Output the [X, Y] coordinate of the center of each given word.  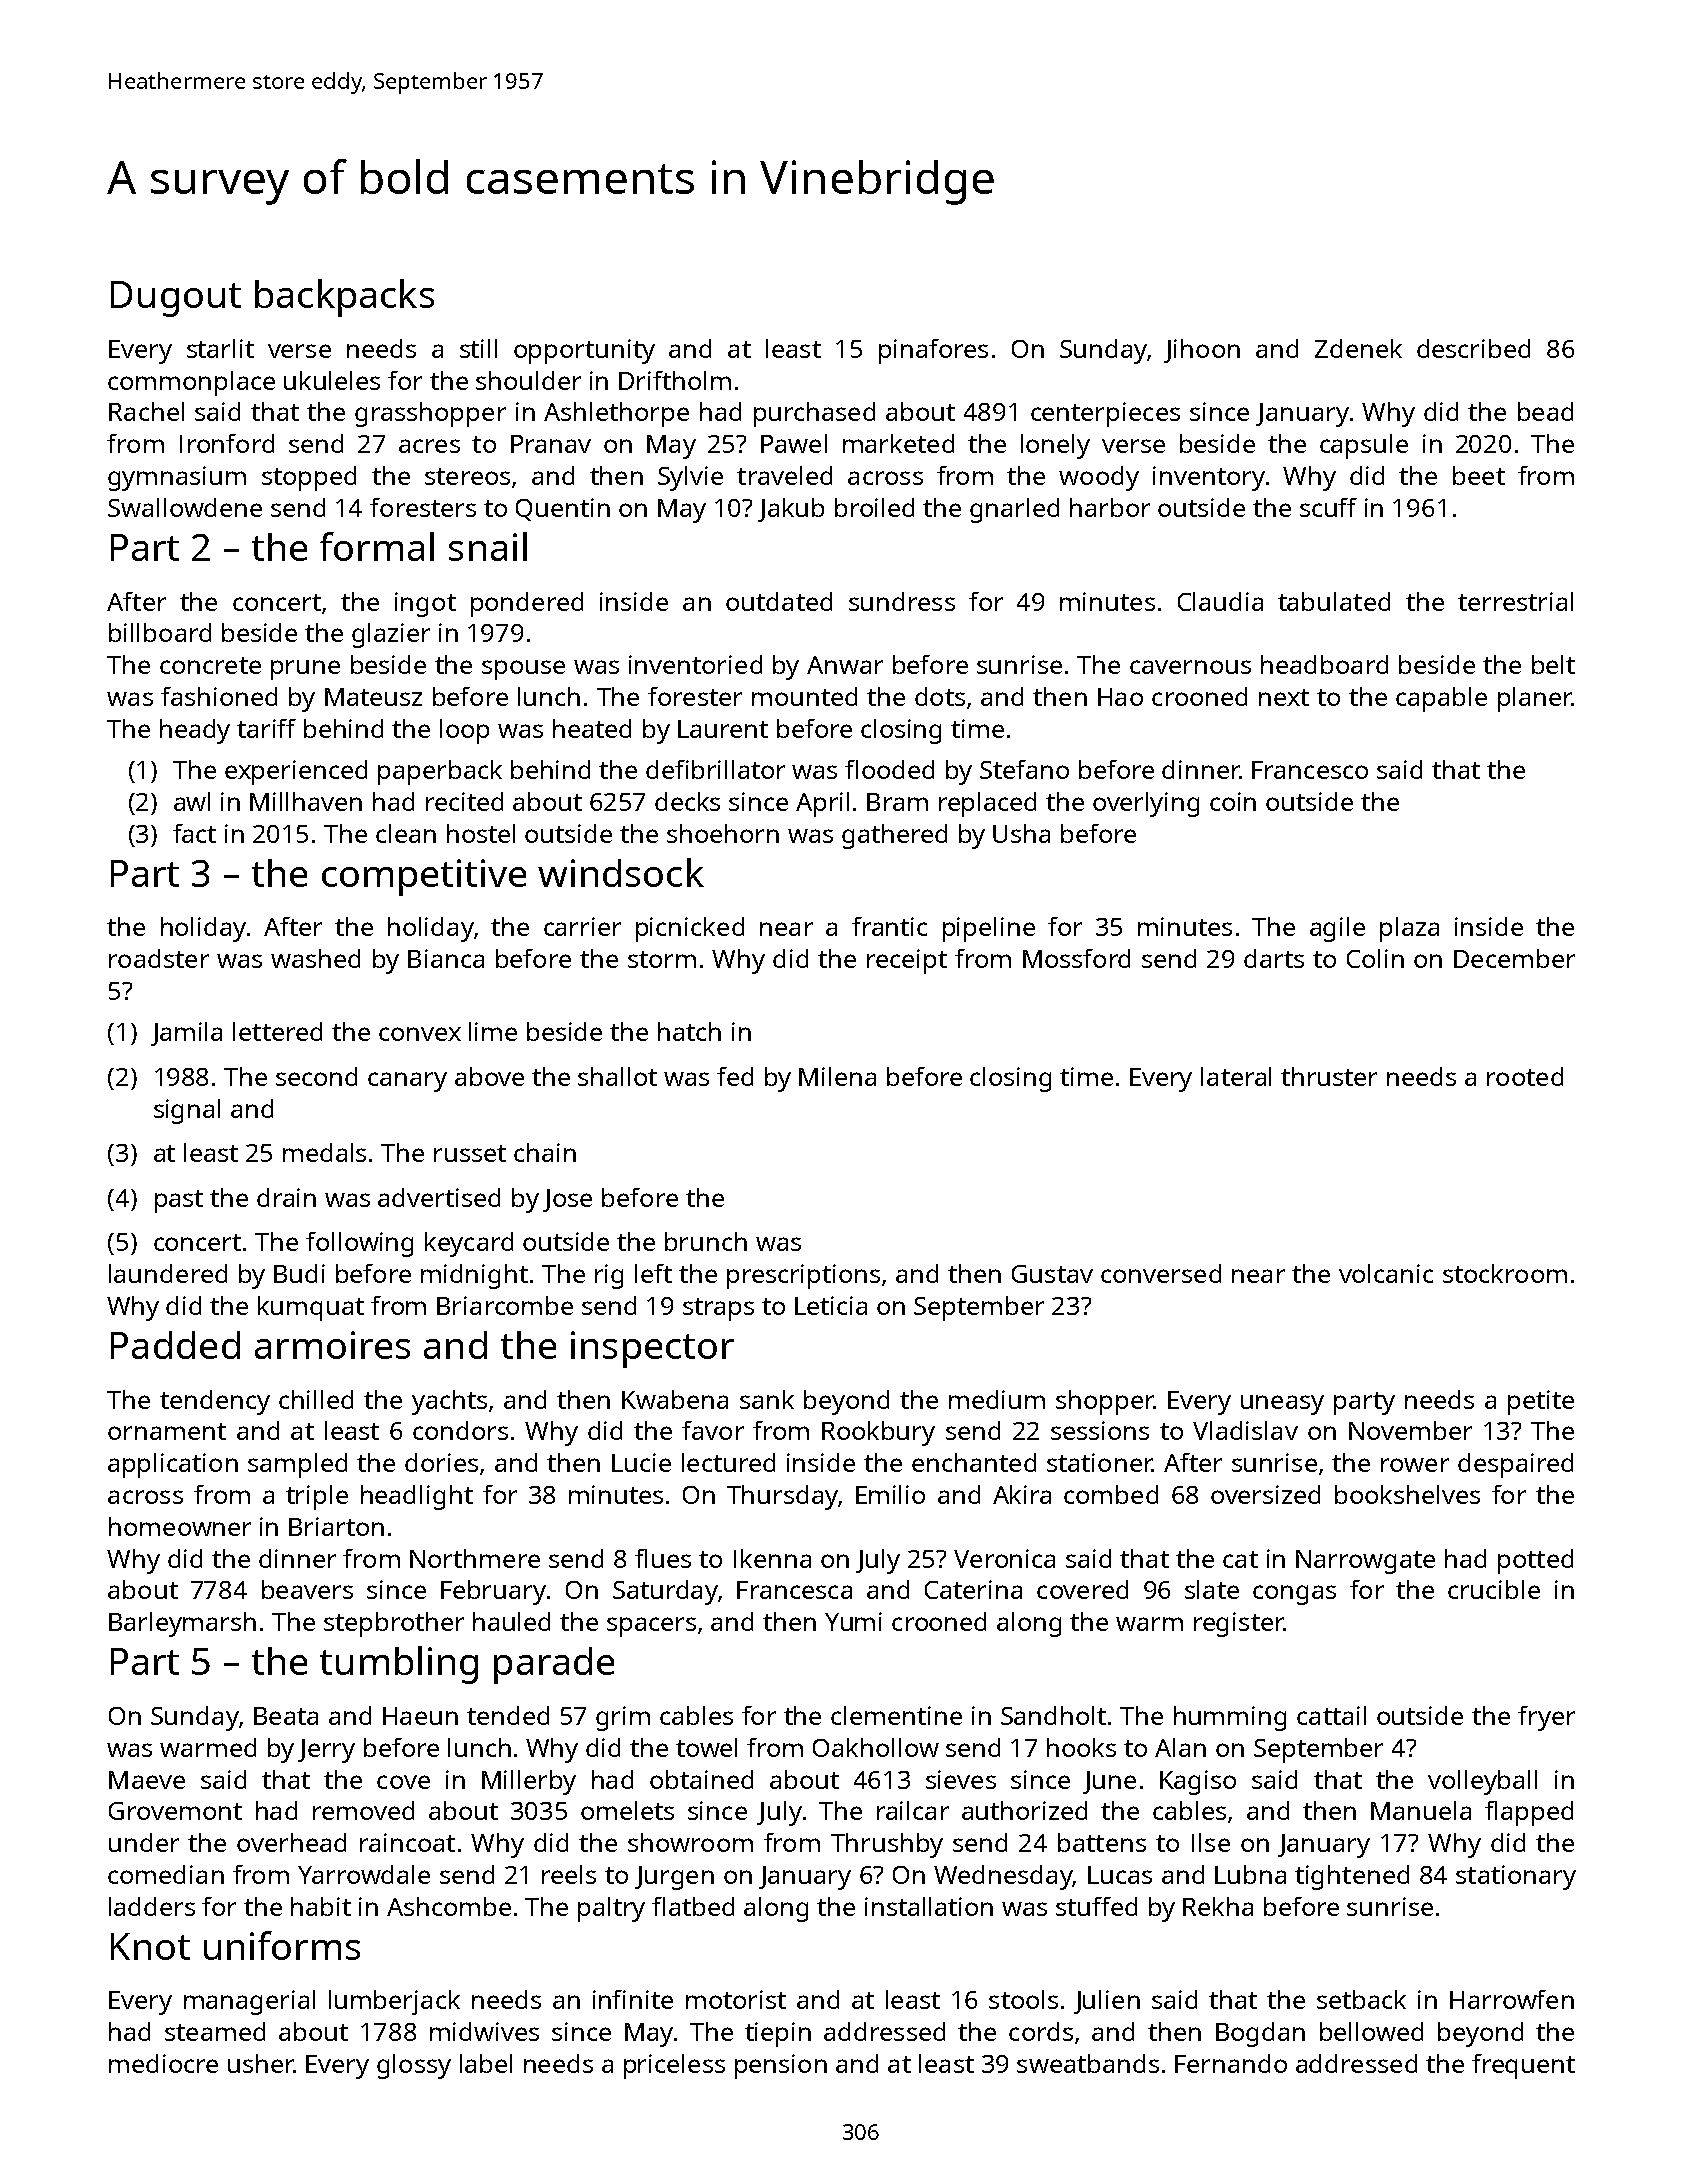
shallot [617, 1076]
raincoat [407, 1842]
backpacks [344, 298]
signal [187, 1111]
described [1473, 348]
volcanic [1386, 1273]
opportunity [584, 351]
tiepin [778, 2034]
